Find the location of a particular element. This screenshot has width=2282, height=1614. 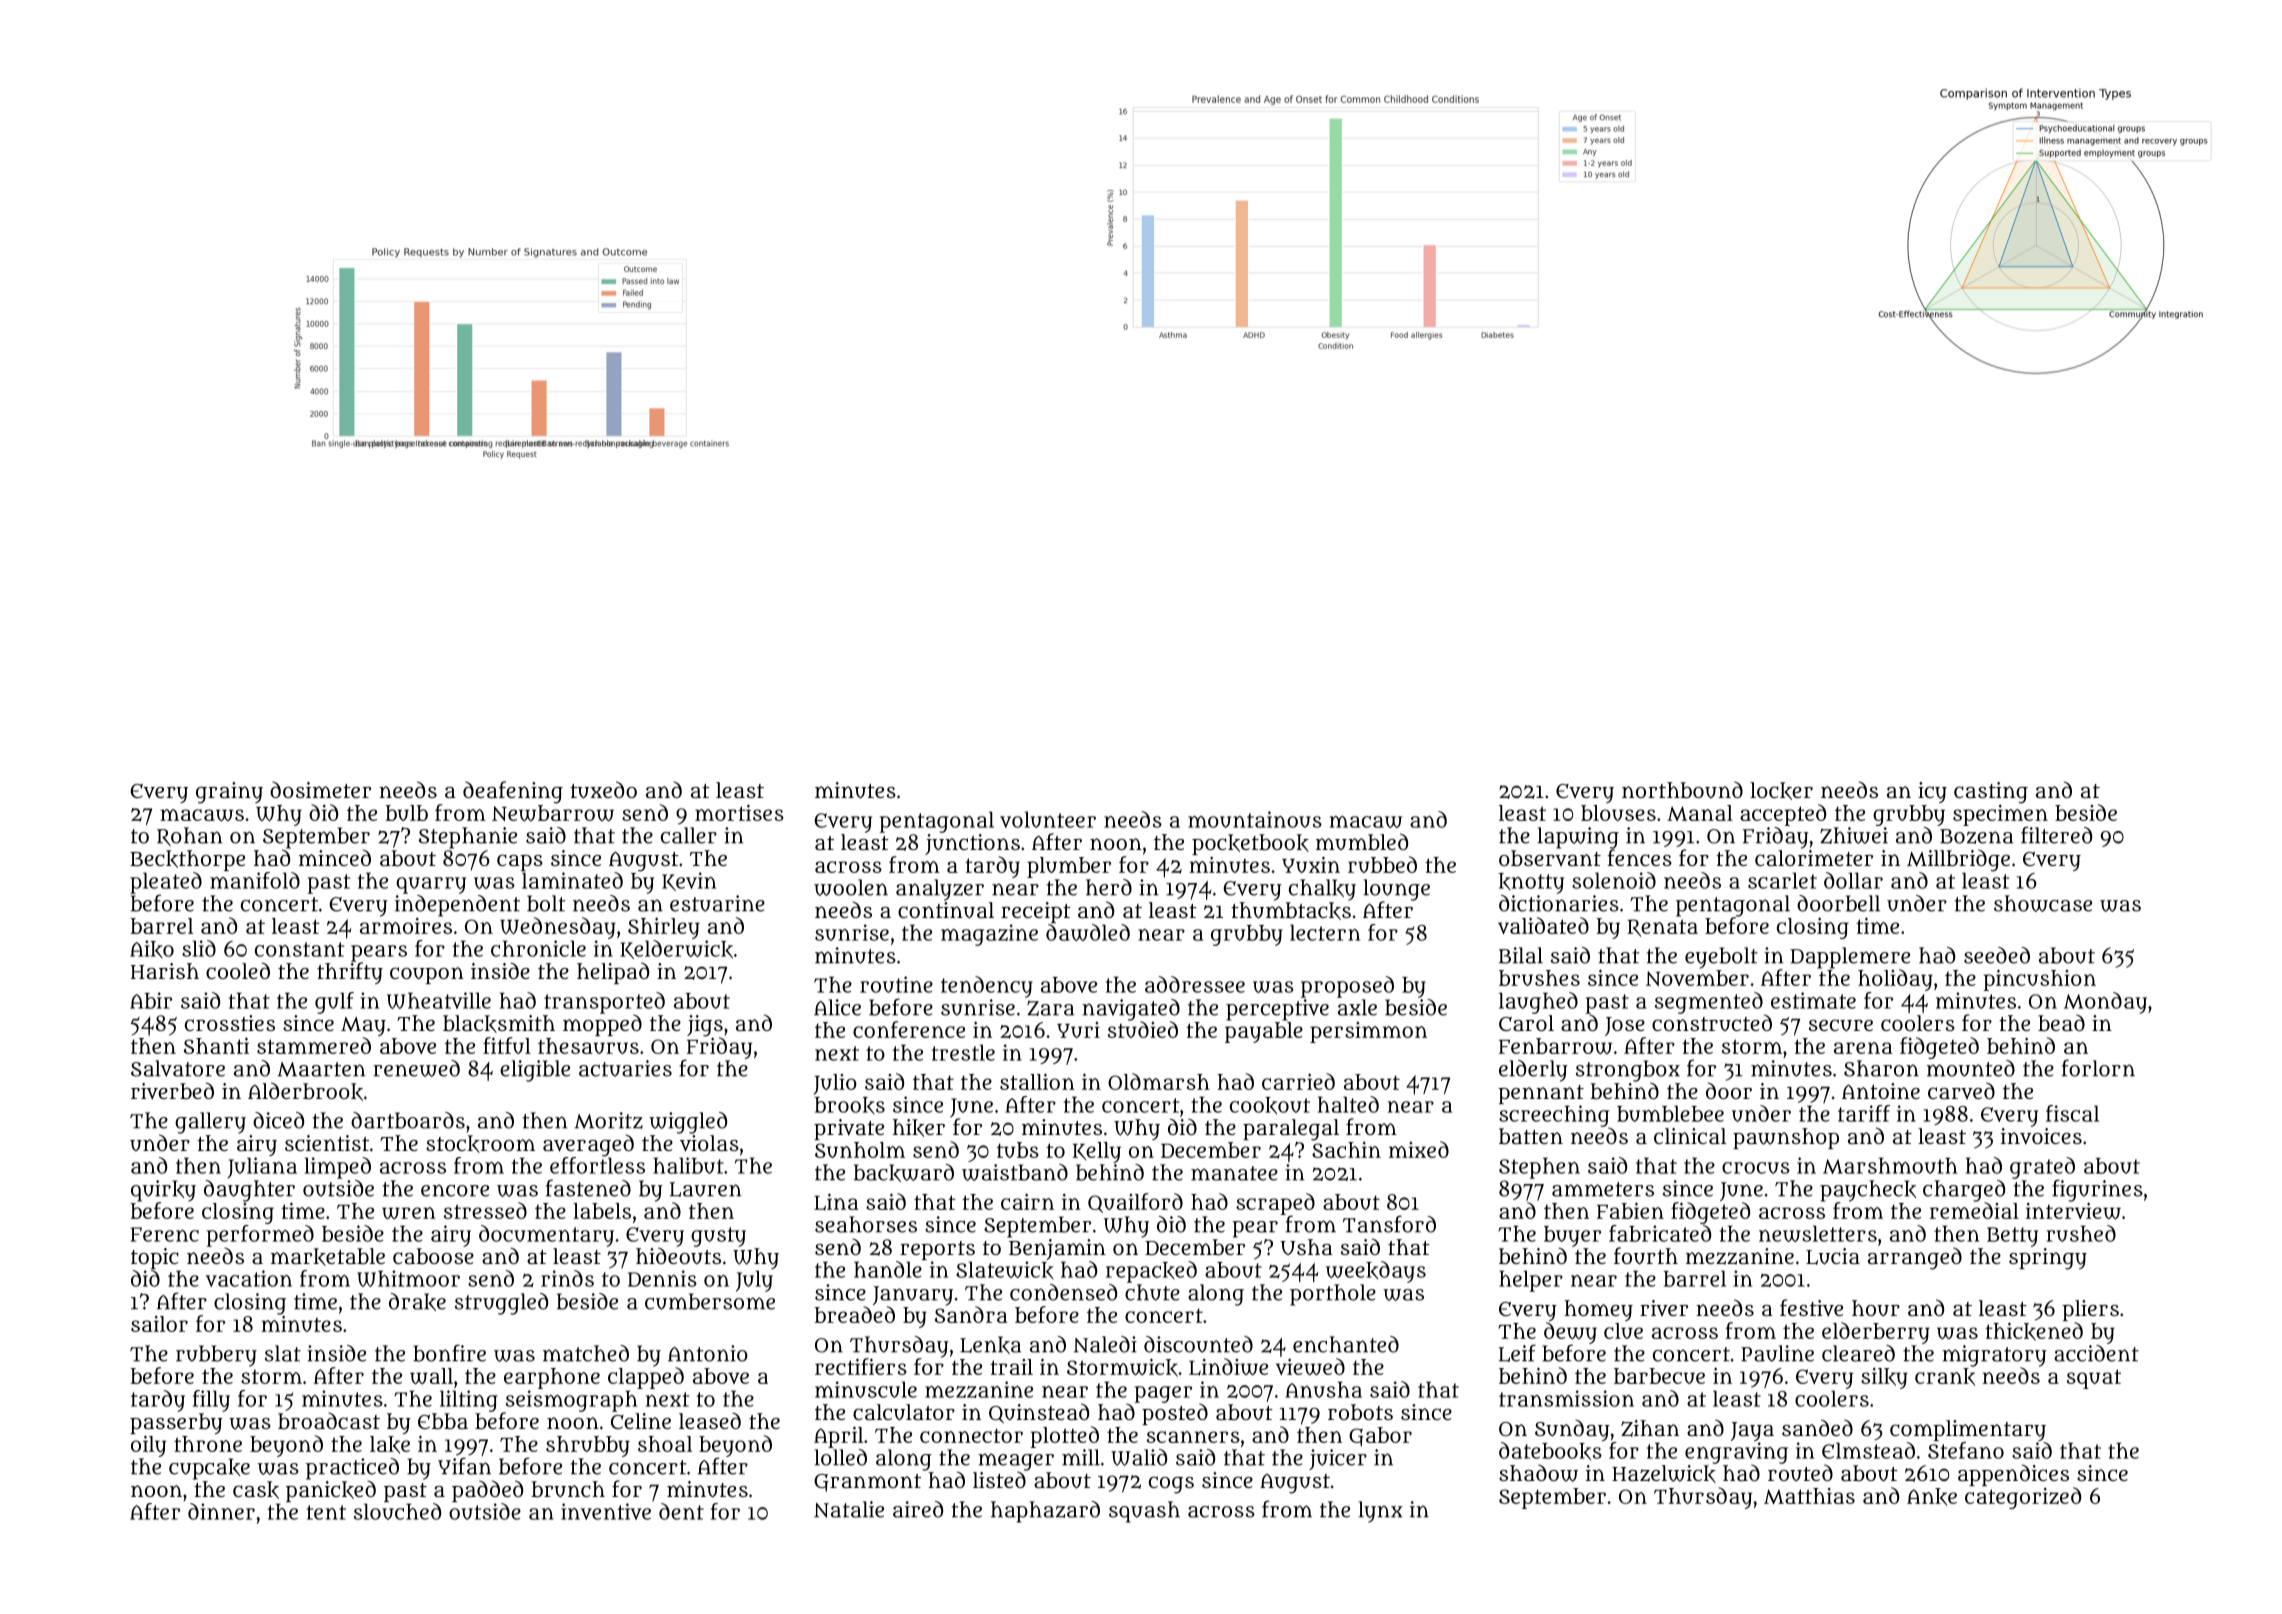

casting is located at coordinates (1991, 793).
